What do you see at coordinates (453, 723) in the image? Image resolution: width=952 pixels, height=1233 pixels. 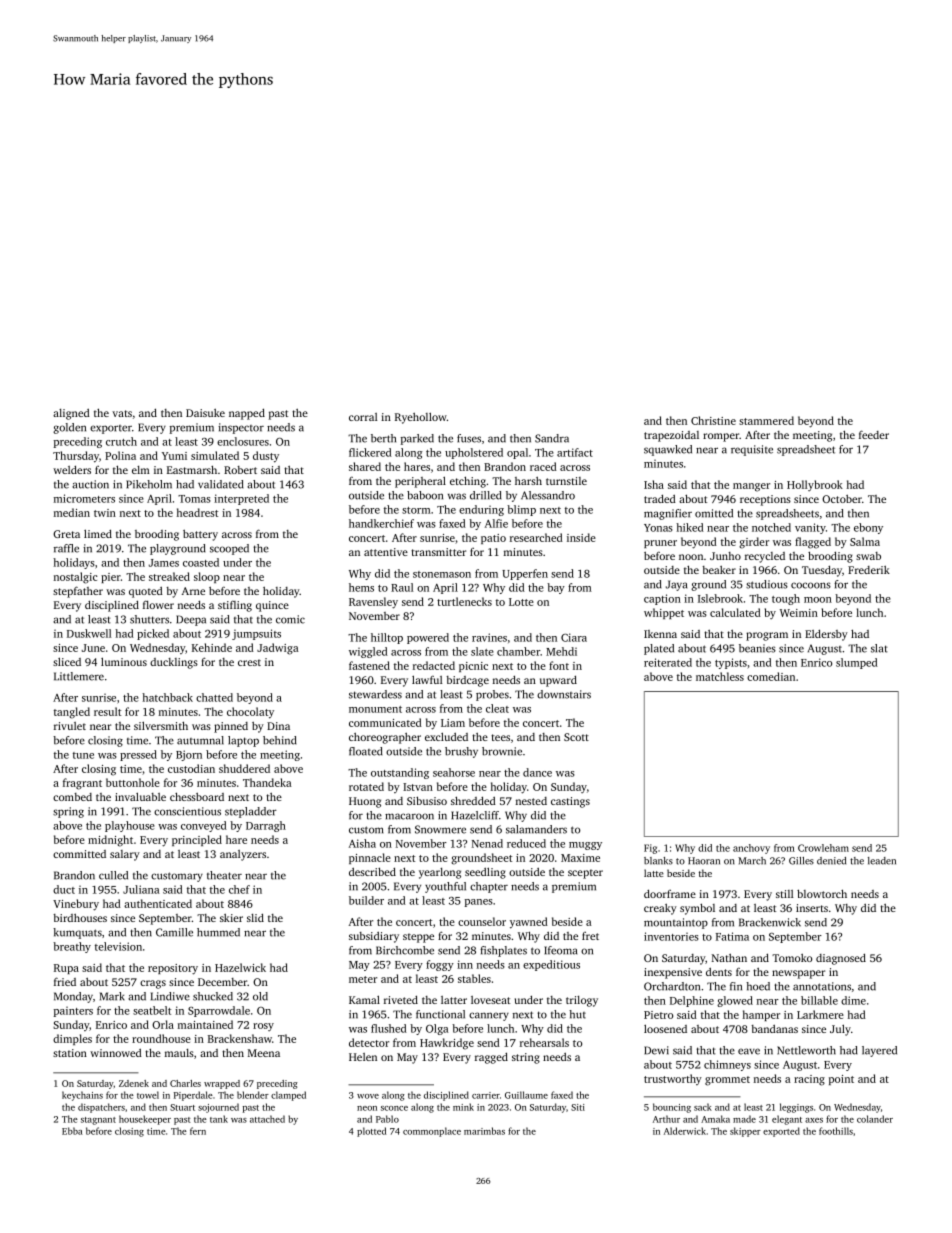 I see `Liam` at bounding box center [453, 723].
